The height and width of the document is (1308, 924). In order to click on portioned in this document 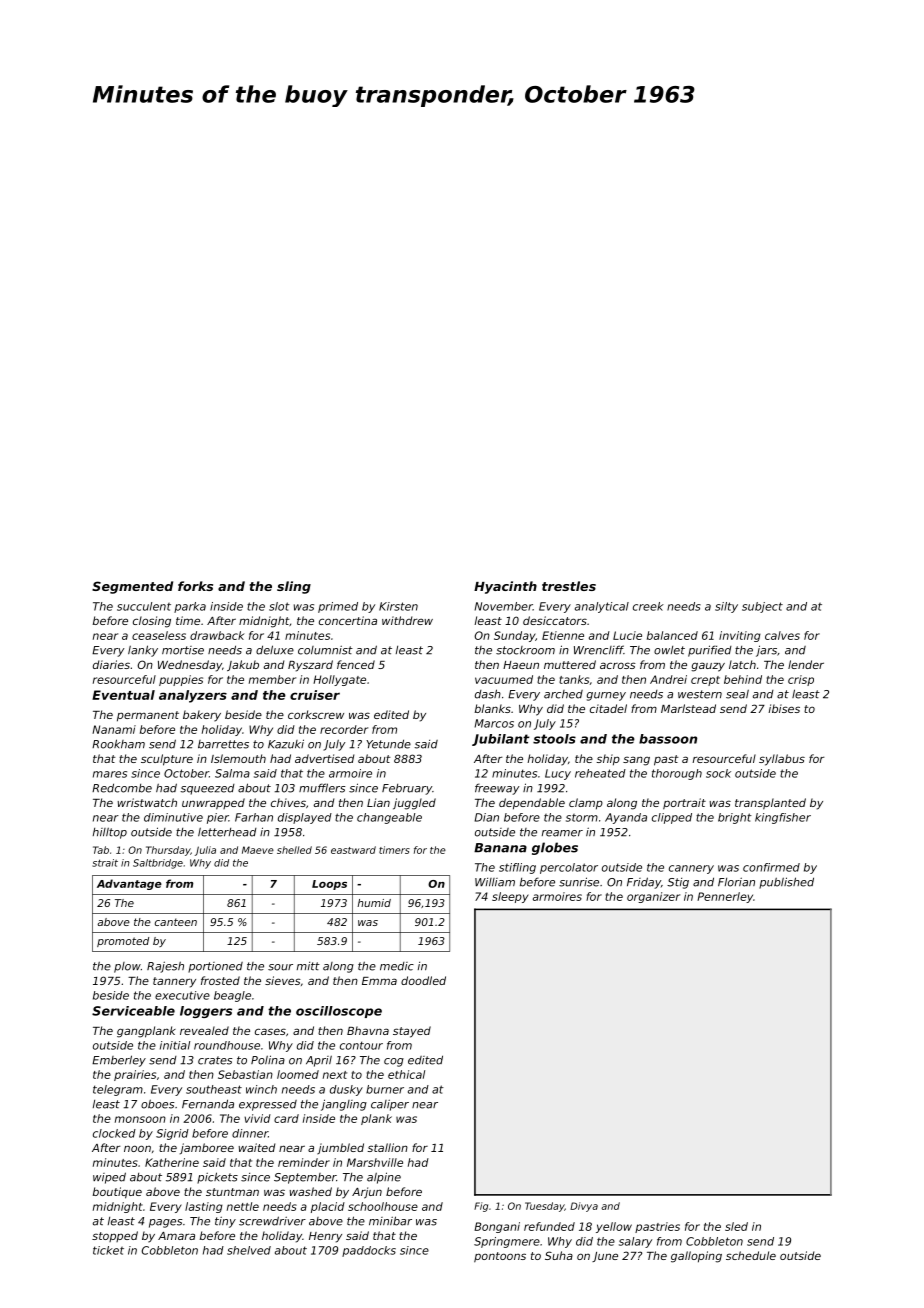, I will do `click(215, 967)`.
